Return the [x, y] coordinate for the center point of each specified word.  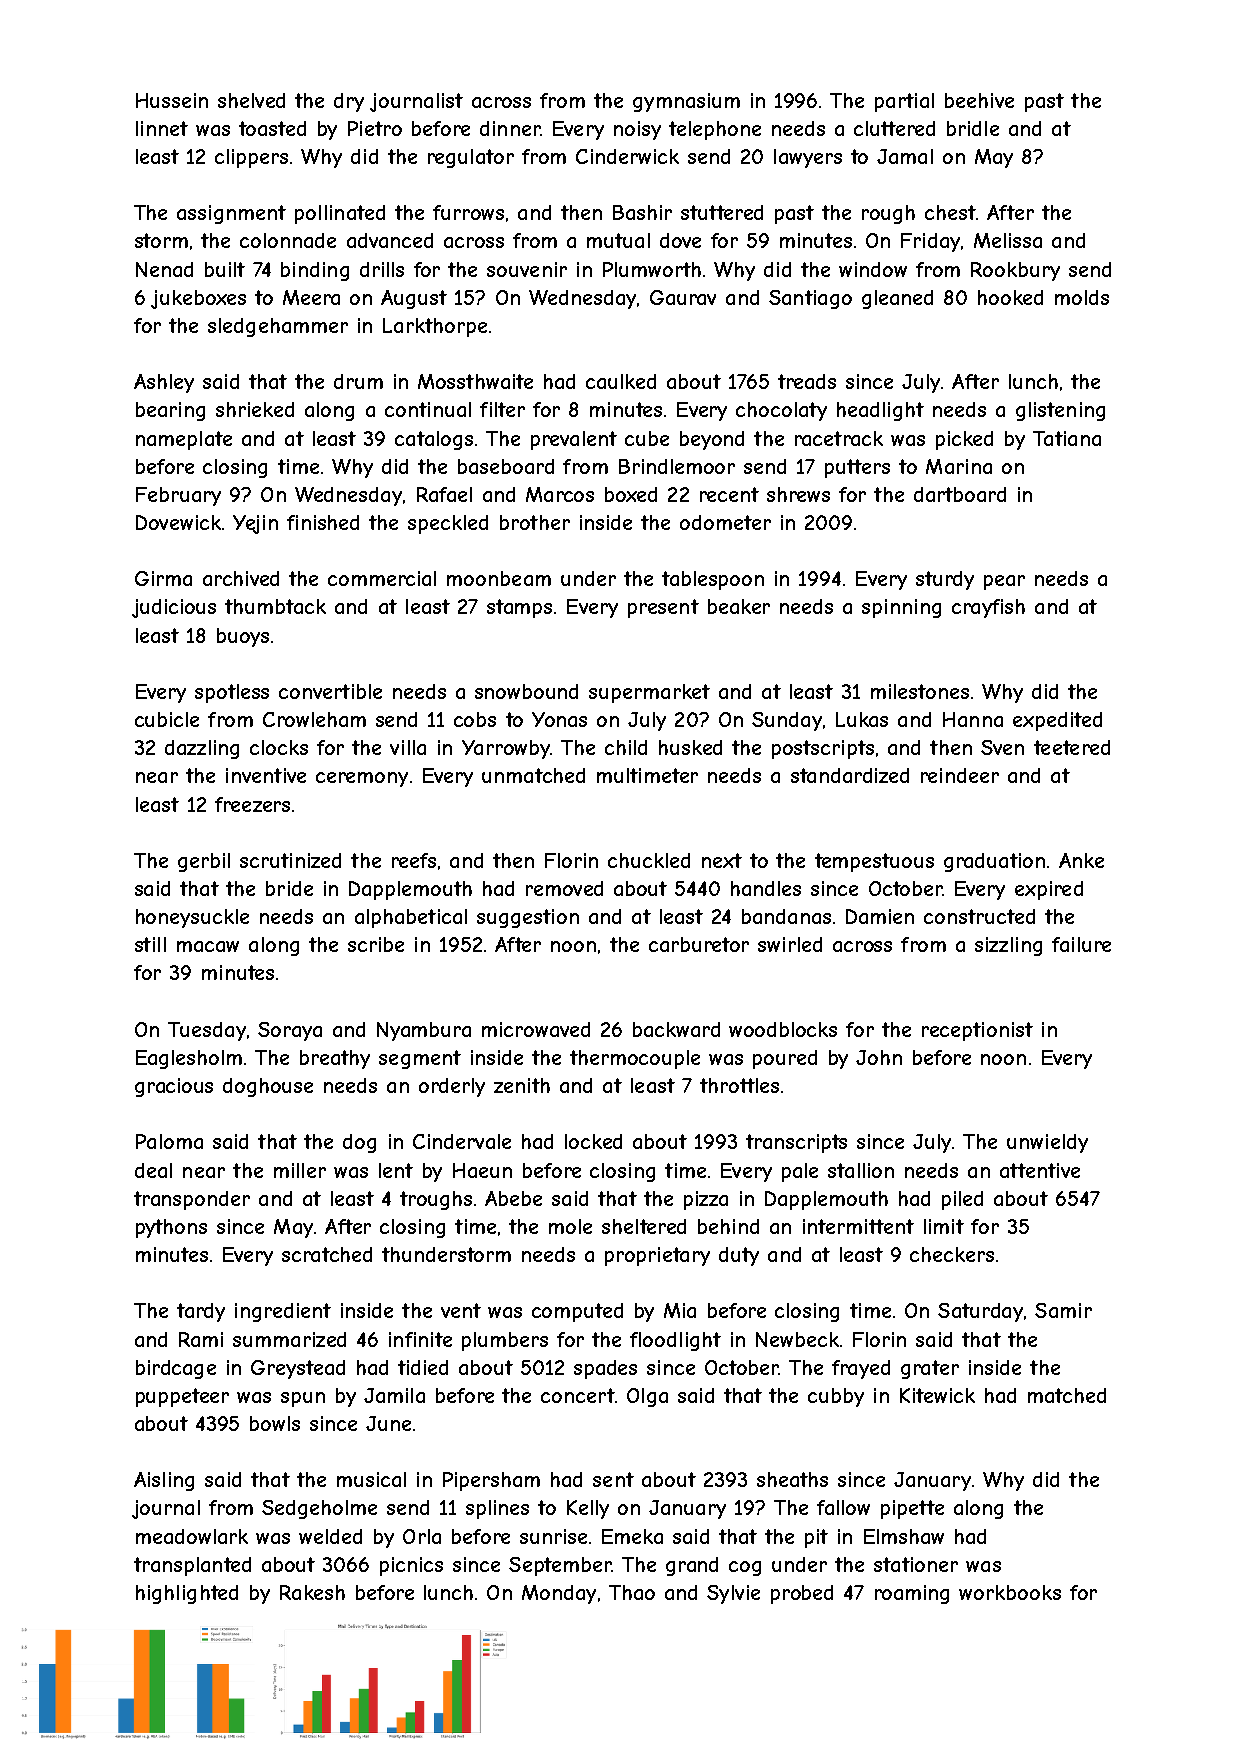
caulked [621, 381]
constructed [979, 916]
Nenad [164, 269]
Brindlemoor [677, 466]
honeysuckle [192, 918]
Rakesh [312, 1592]
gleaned [897, 299]
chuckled [649, 860]
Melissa [1008, 240]
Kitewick [937, 1395]
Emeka [632, 1536]
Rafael [444, 494]
